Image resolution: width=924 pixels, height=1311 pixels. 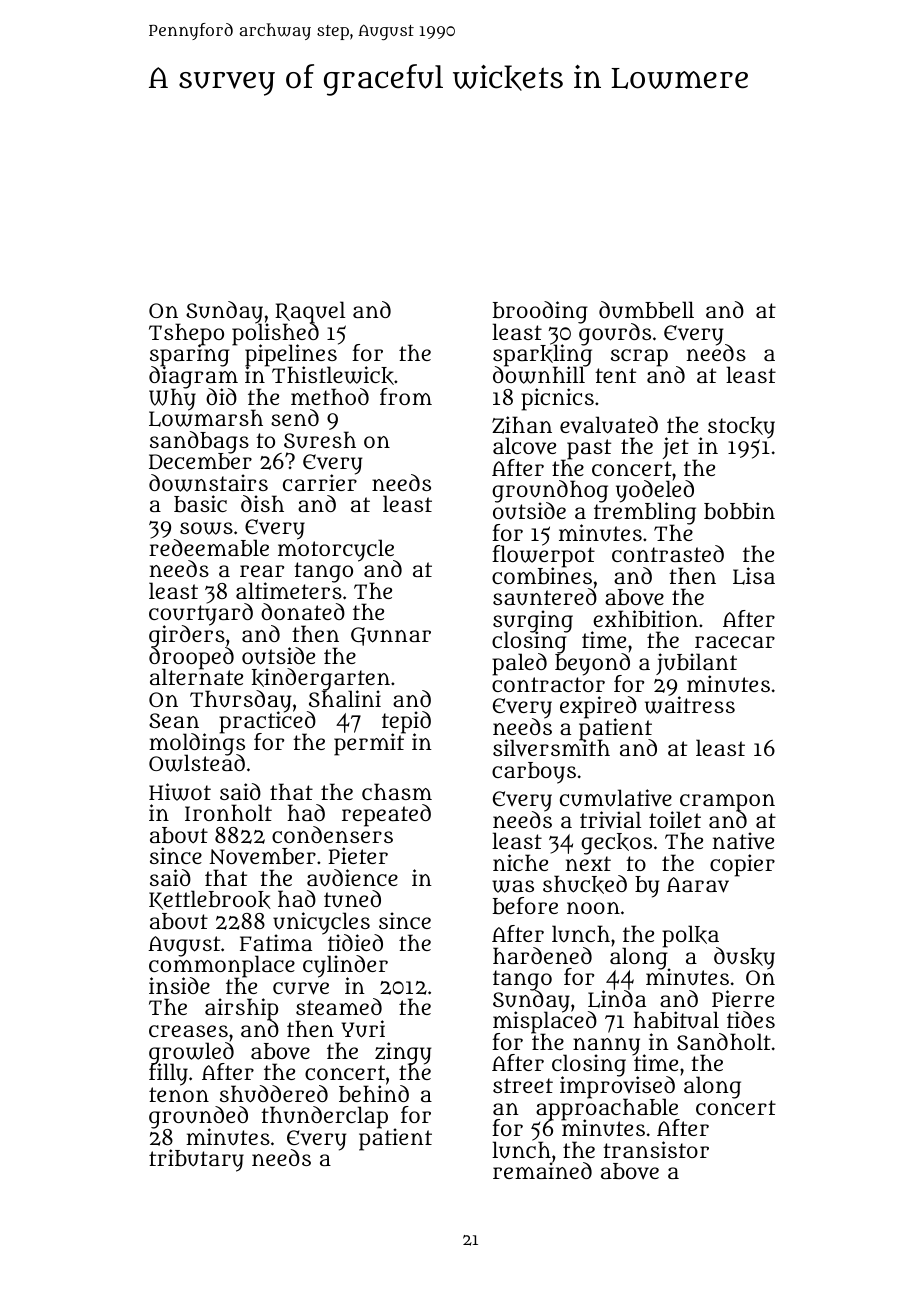 I want to click on moldings, so click(x=197, y=744).
